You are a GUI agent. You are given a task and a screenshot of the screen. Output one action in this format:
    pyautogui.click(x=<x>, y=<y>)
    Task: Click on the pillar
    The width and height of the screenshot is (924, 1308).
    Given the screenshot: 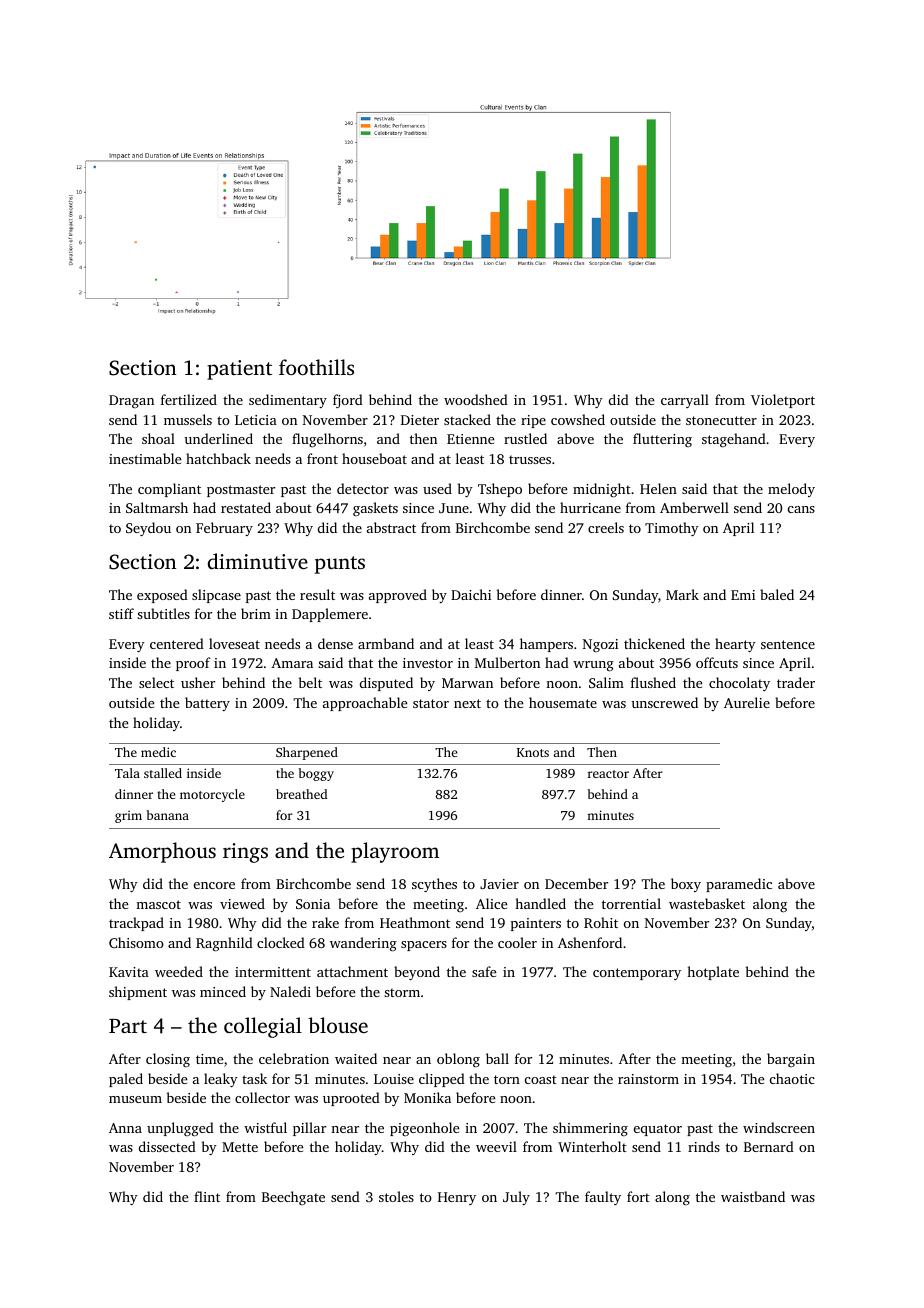 What is the action you would take?
    pyautogui.click(x=309, y=1129)
